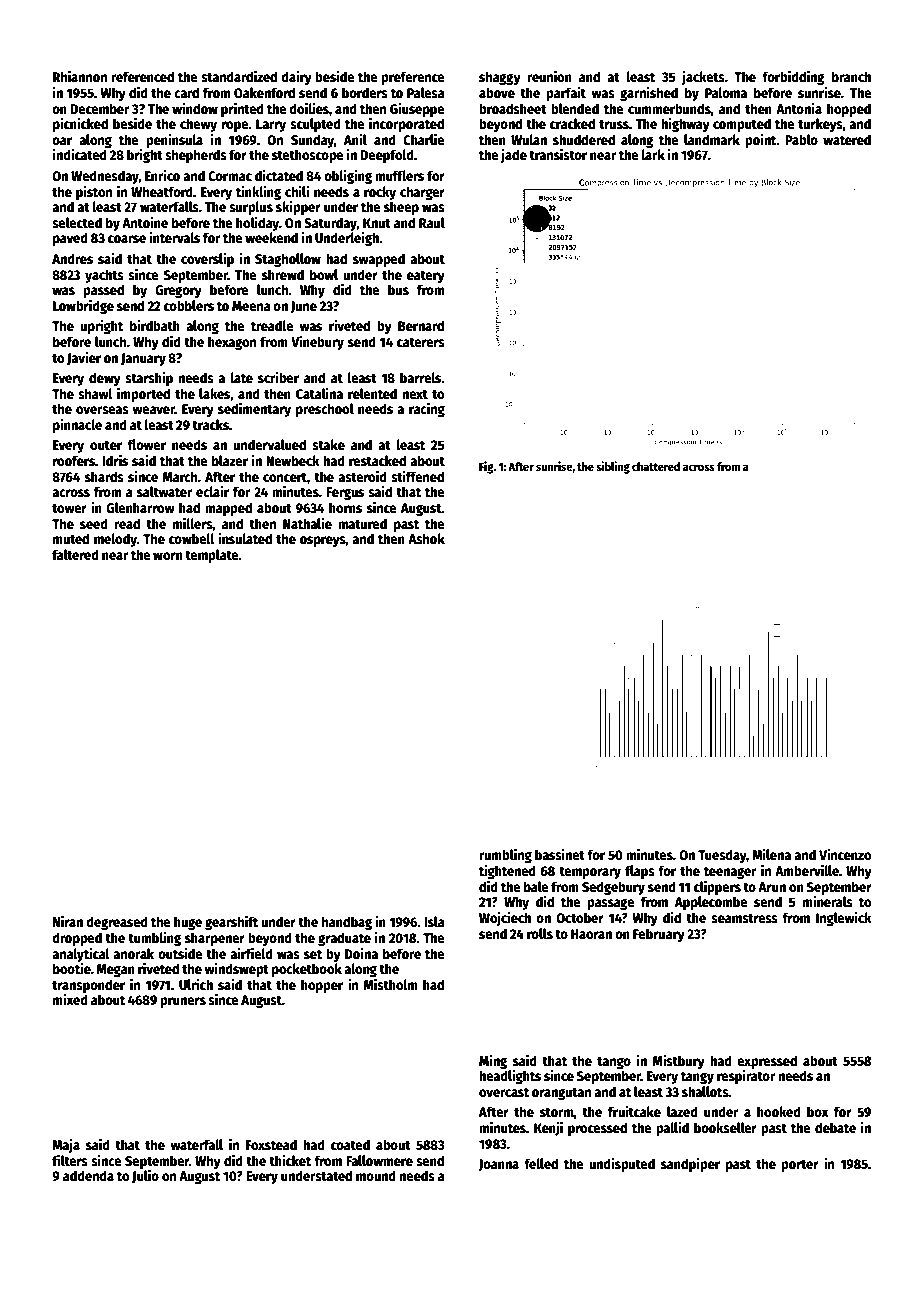 The image size is (924, 1308). What do you see at coordinates (231, 922) in the image?
I see `gearshift` at bounding box center [231, 922].
